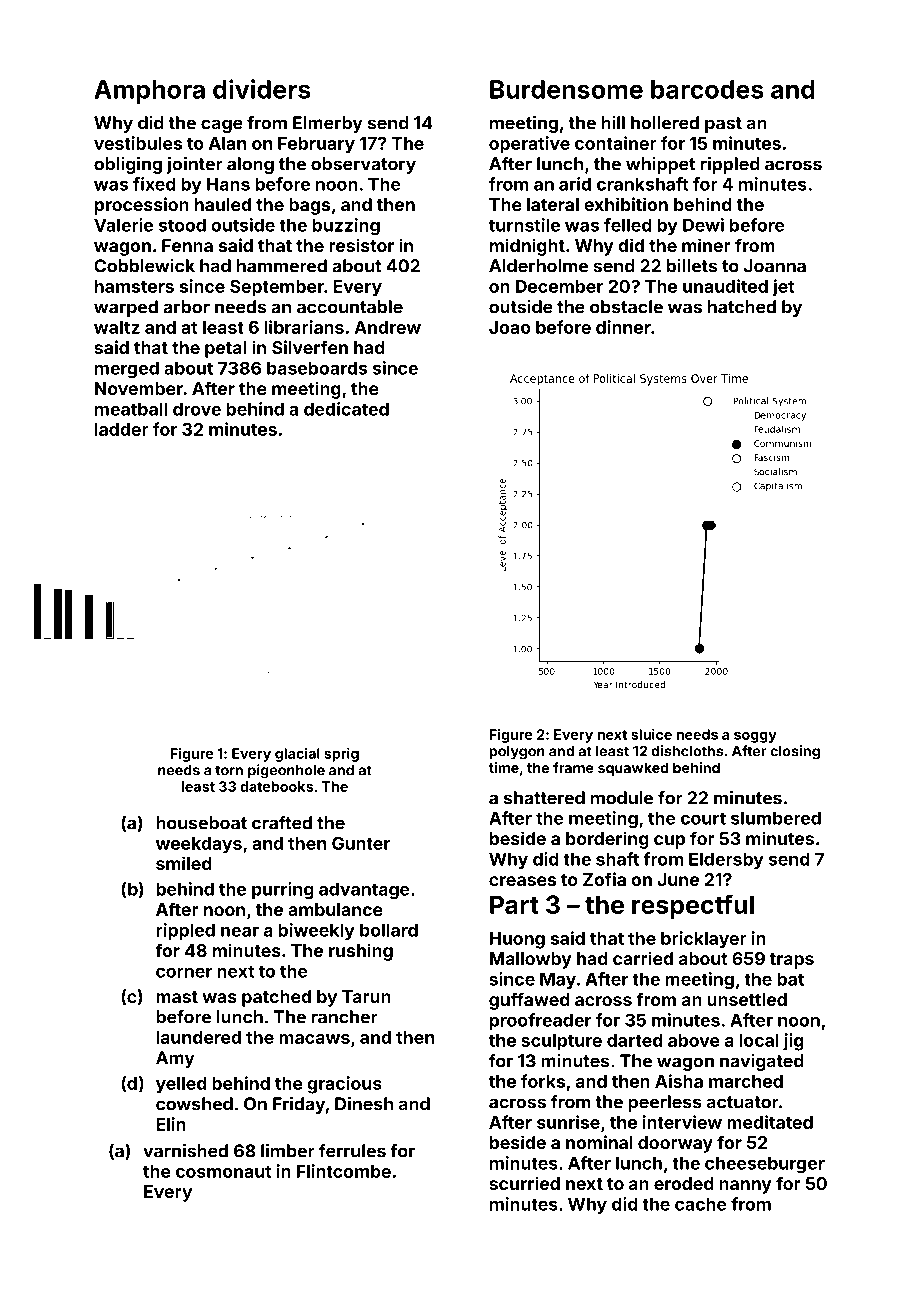  What do you see at coordinates (223, 1172) in the screenshot?
I see `cosmonaut` at bounding box center [223, 1172].
